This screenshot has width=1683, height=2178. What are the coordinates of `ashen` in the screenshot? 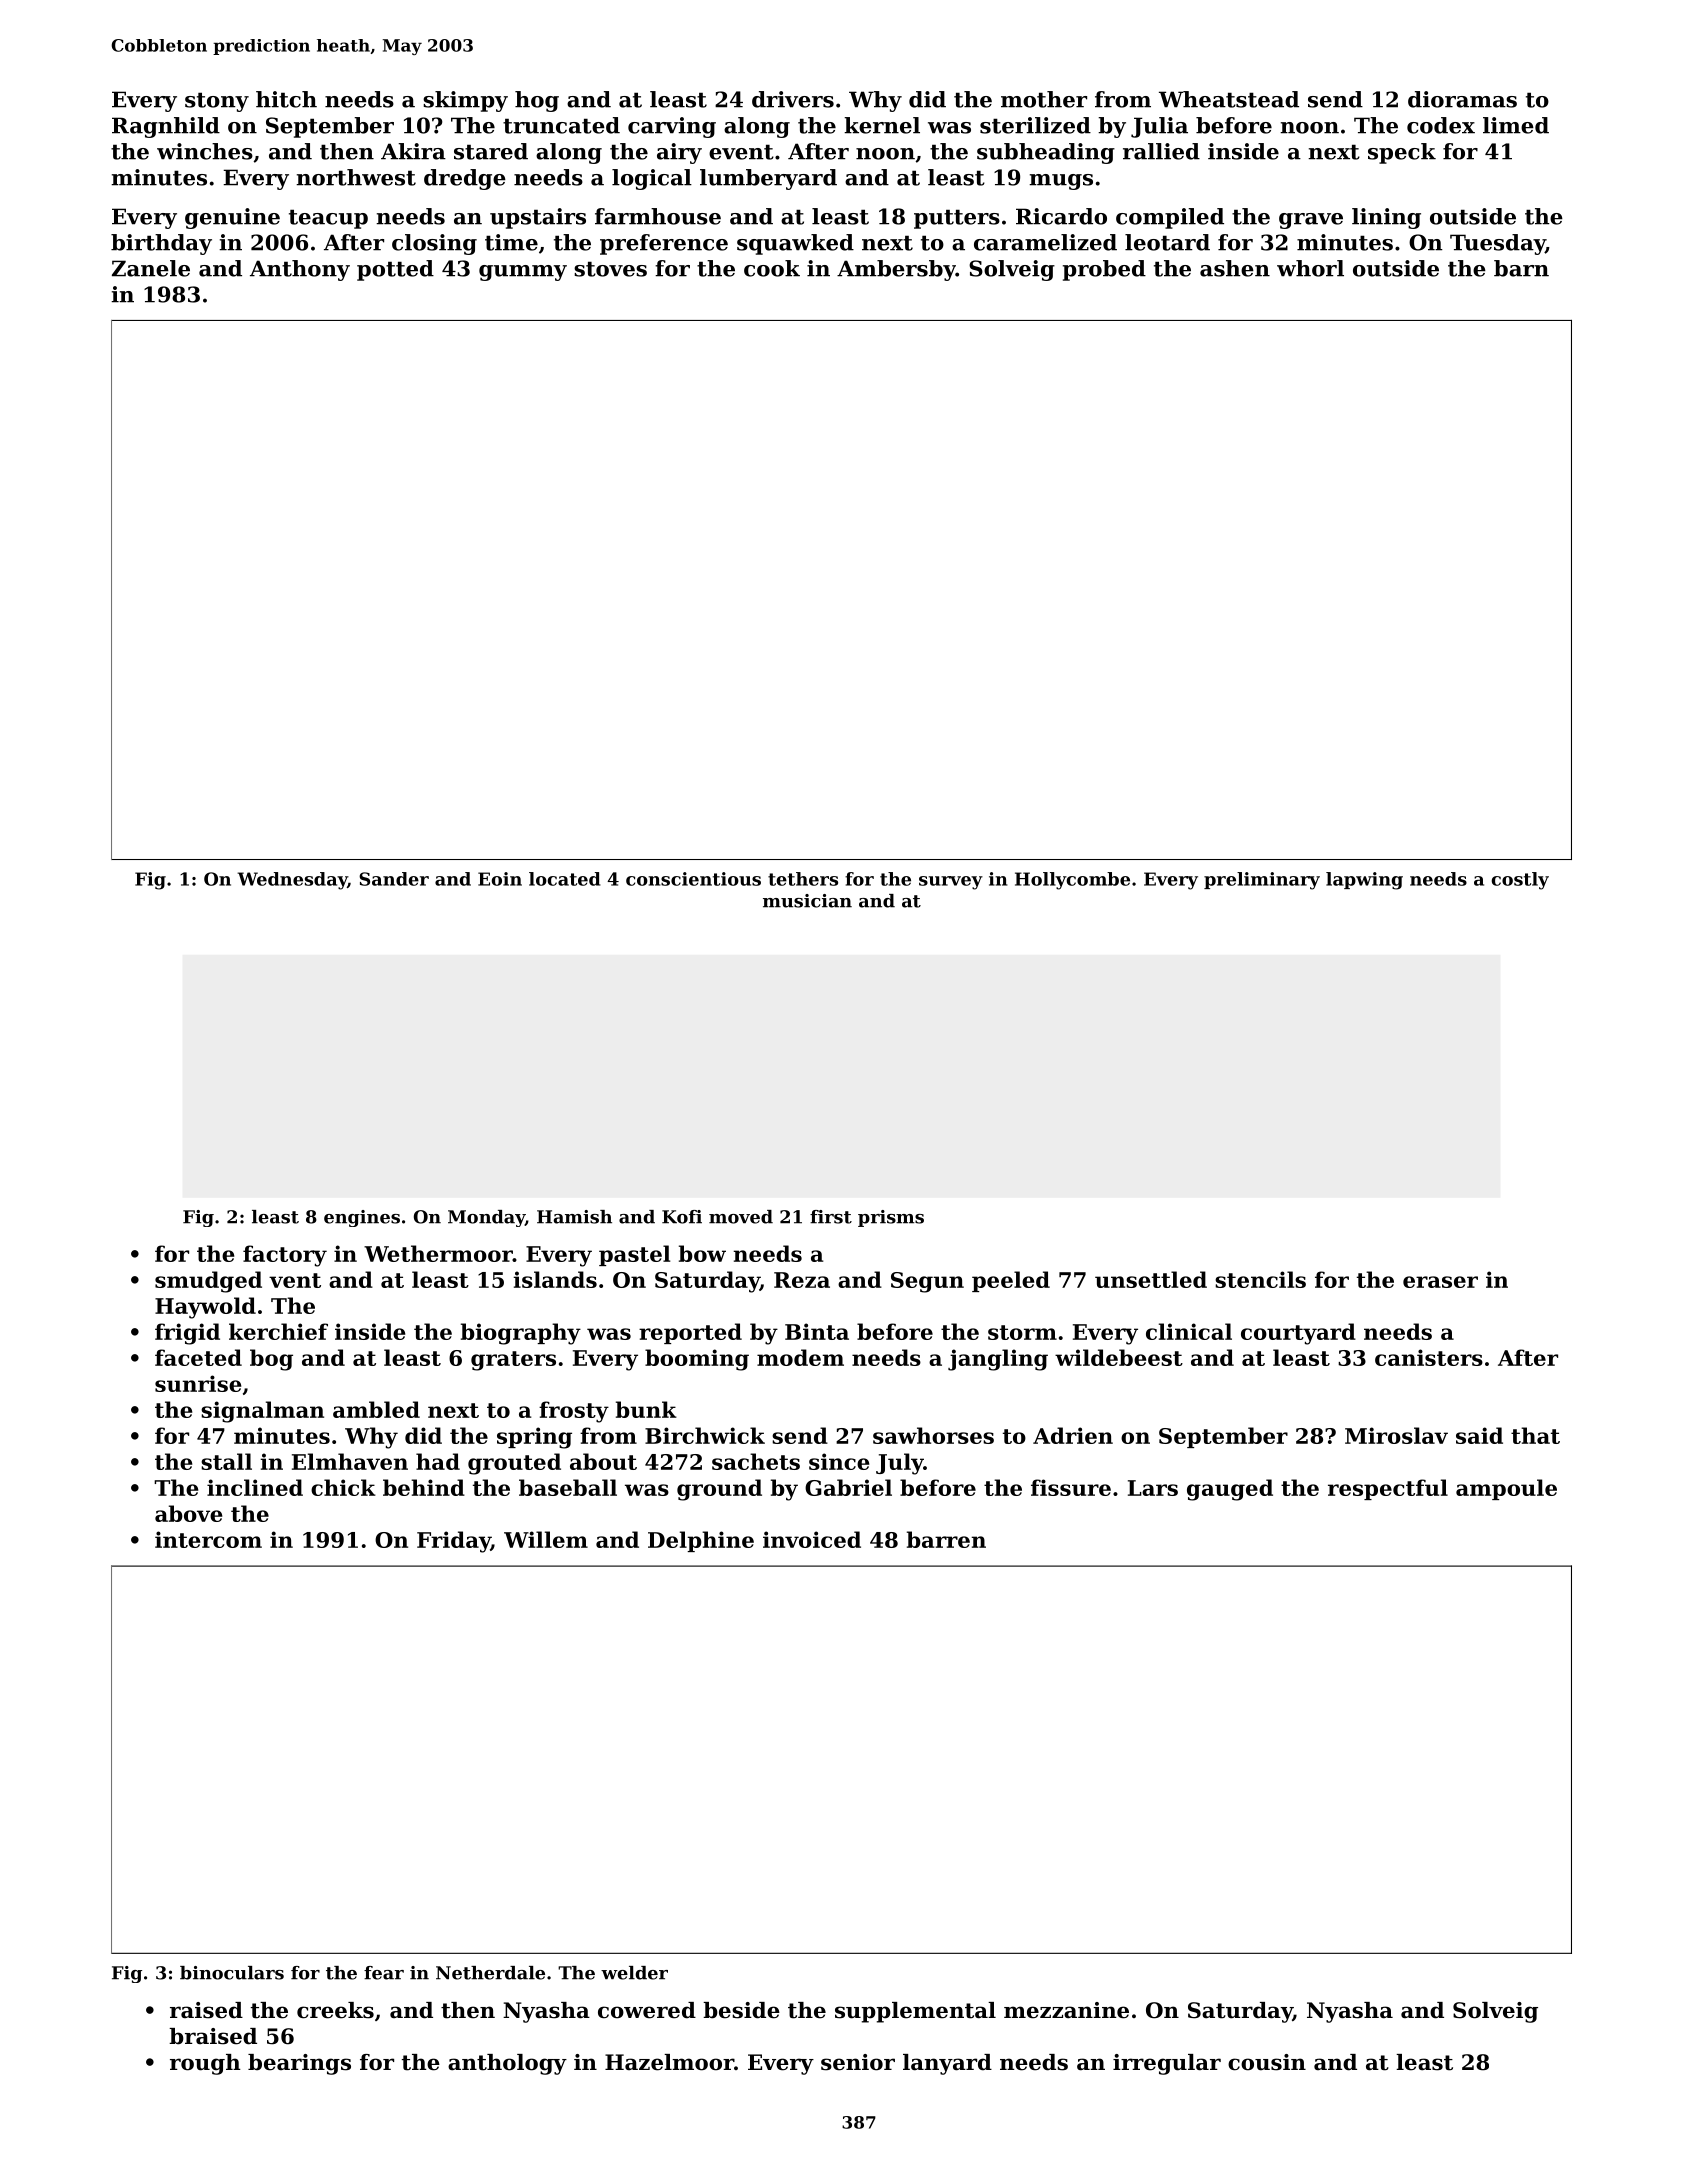 It's located at (1235, 268).
